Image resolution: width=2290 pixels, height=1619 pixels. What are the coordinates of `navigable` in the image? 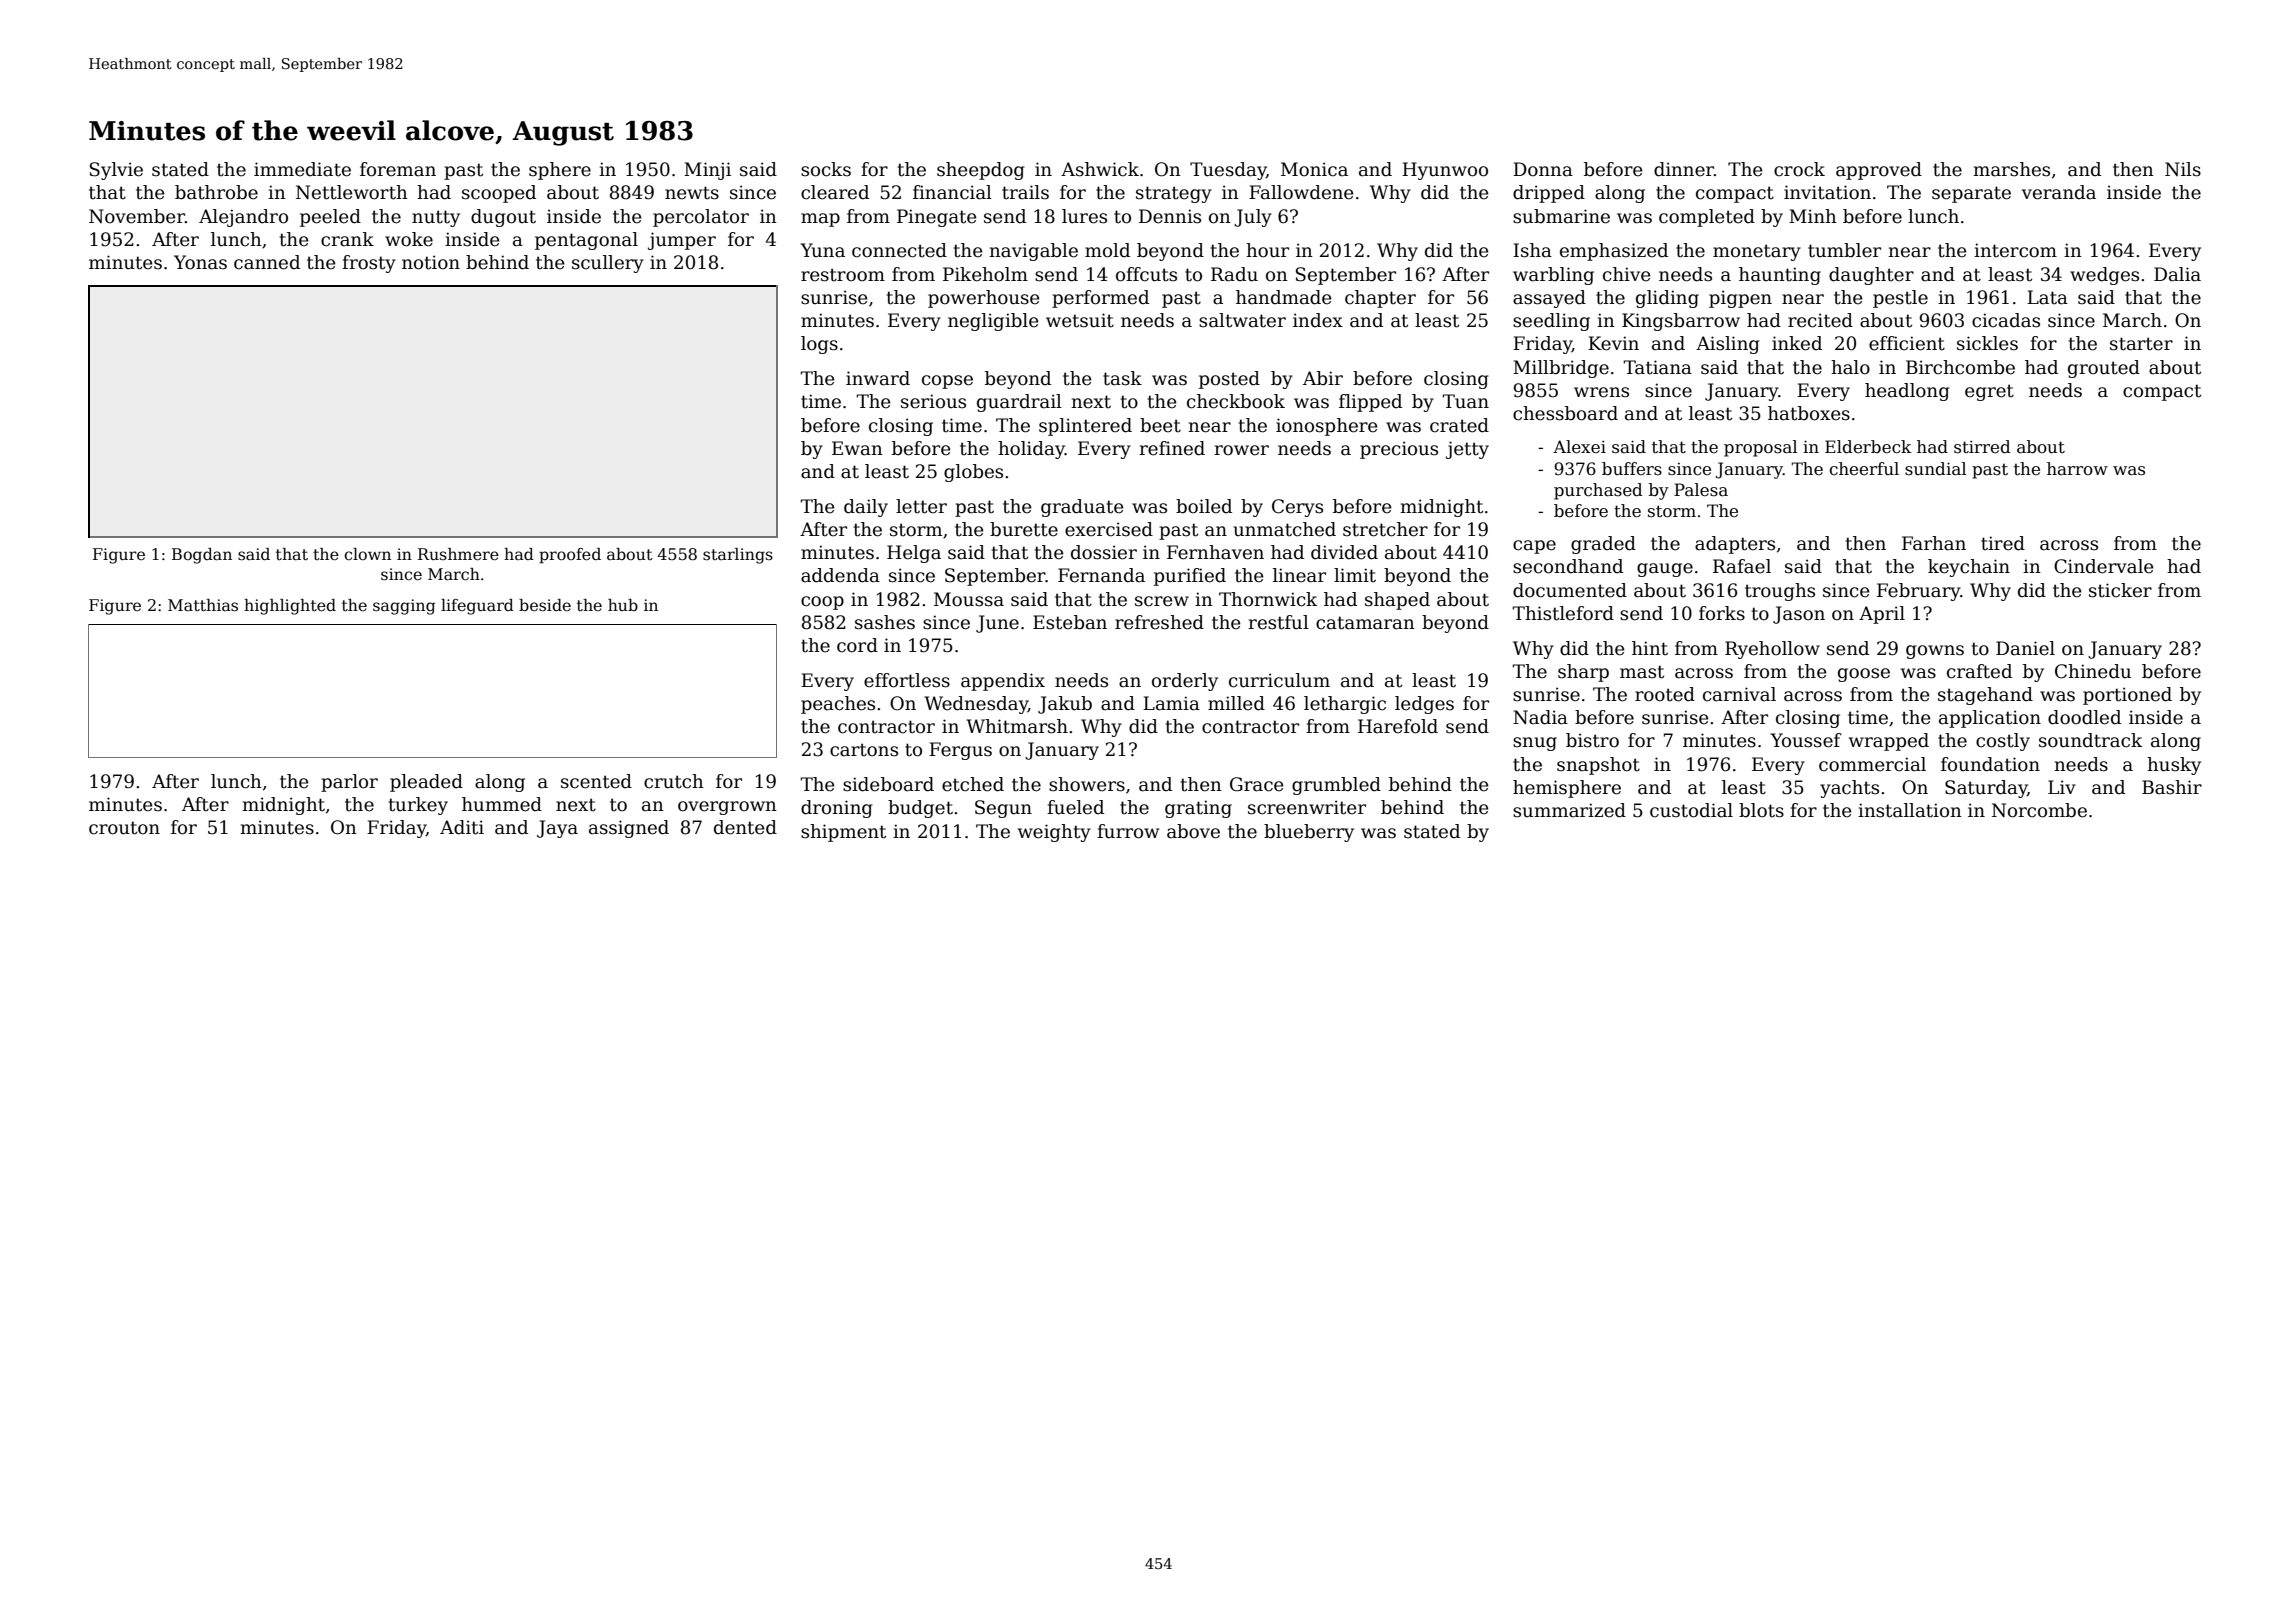 It's located at (1033, 252).
